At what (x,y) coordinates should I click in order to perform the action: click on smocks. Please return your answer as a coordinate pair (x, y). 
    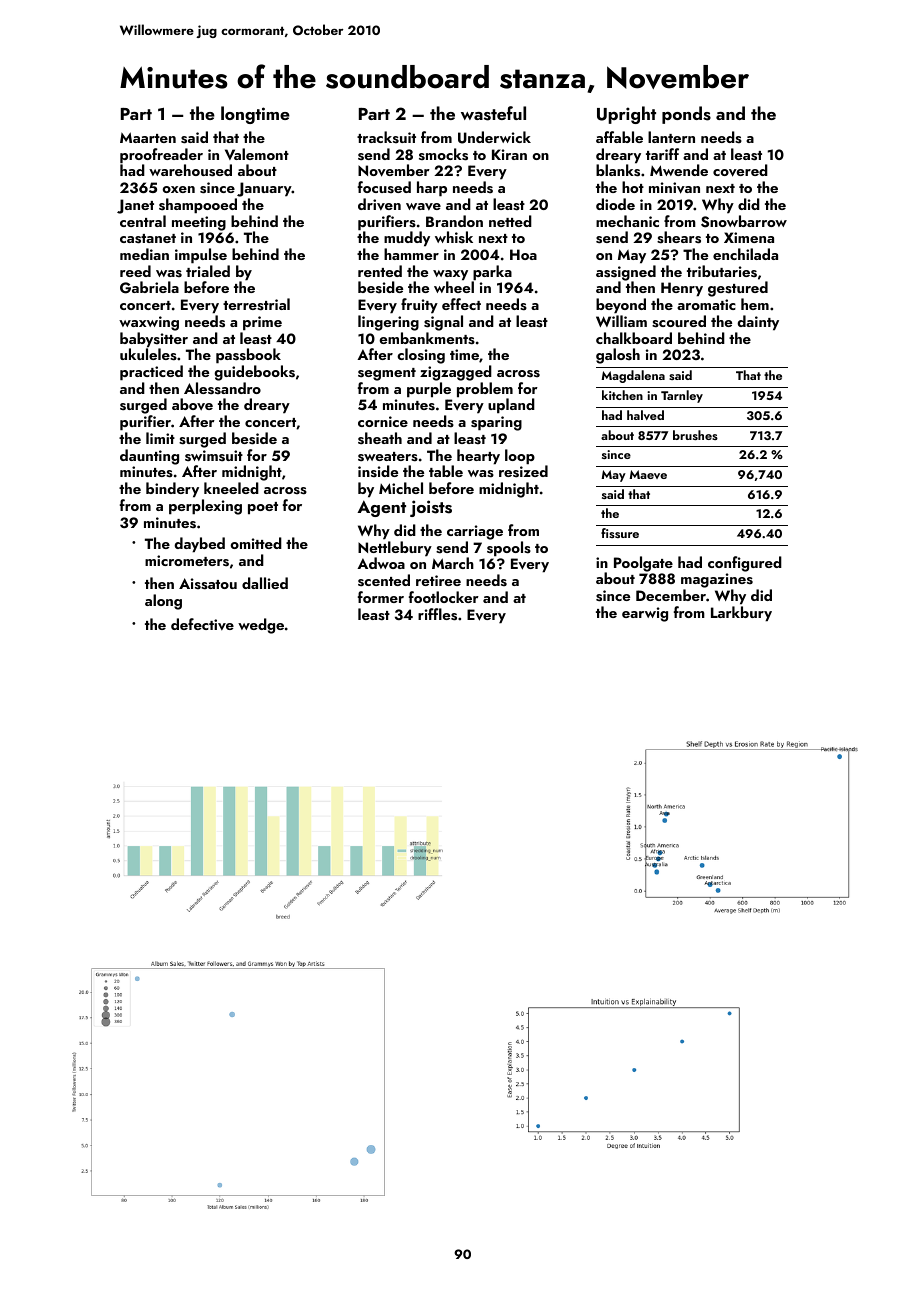
    Looking at the image, I should click on (443, 154).
